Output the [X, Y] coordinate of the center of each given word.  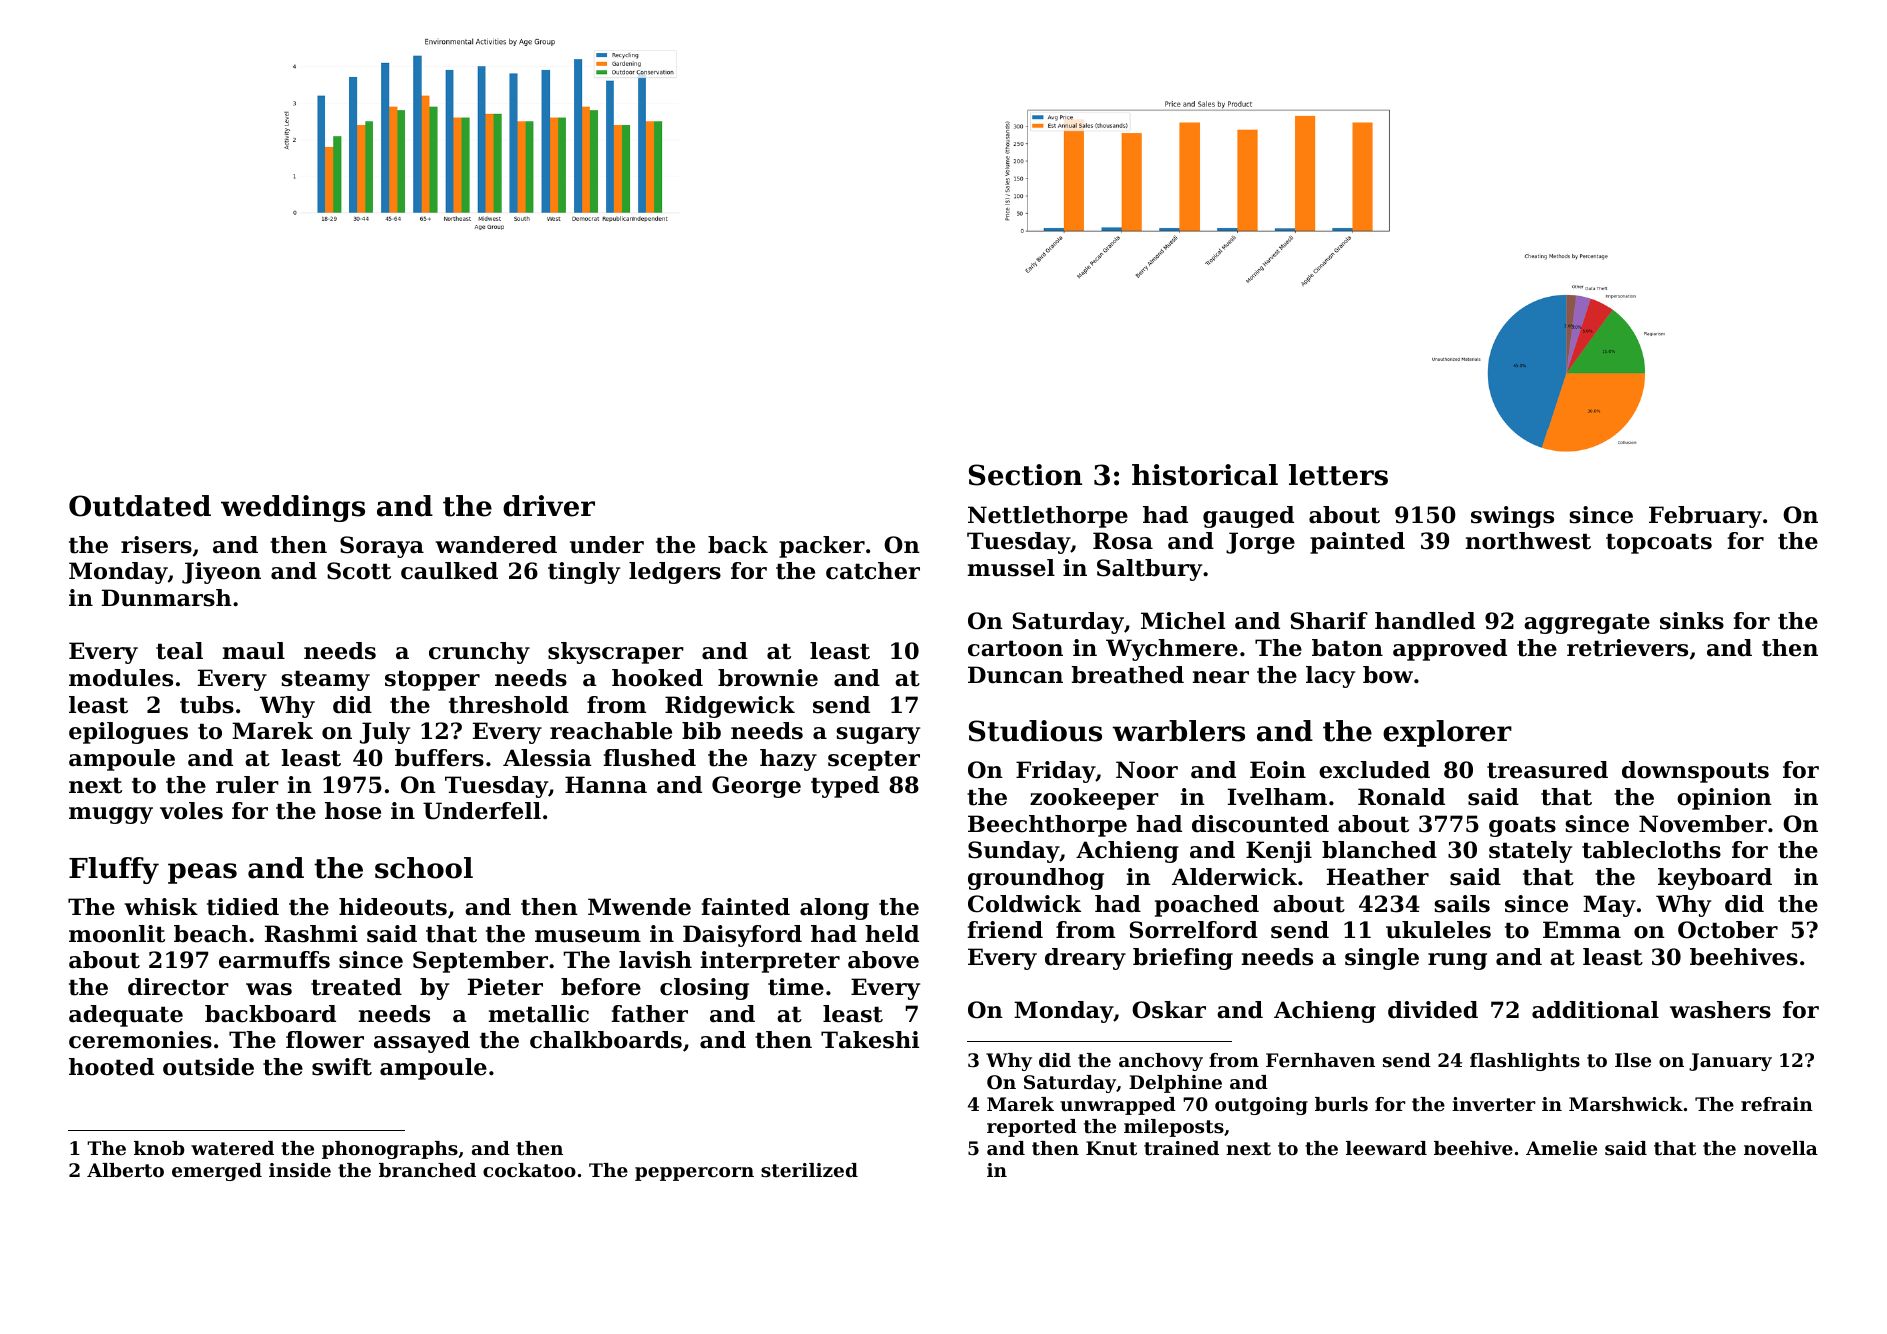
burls [1341, 1104]
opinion [1724, 799]
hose [353, 811]
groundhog [1036, 879]
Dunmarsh [167, 598]
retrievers [1627, 648]
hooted [111, 1067]
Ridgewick [730, 707]
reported [1032, 1128]
